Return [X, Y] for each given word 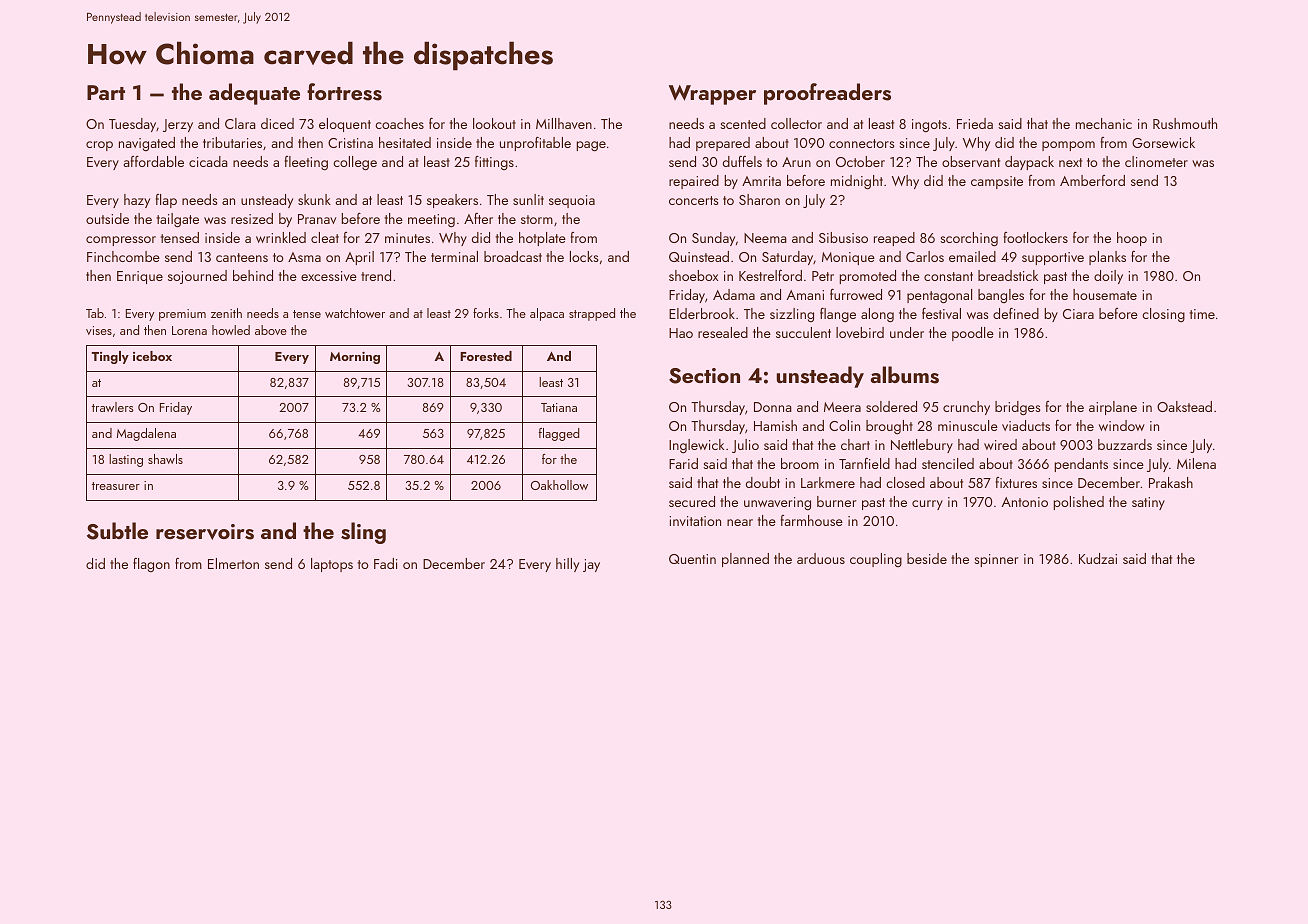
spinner [996, 560]
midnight [857, 182]
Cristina [350, 143]
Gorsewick [1163, 142]
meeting [431, 221]
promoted [867, 277]
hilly [567, 565]
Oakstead [1184, 406]
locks [584, 256]
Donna [773, 407]
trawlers [113, 407]
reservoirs [205, 532]
